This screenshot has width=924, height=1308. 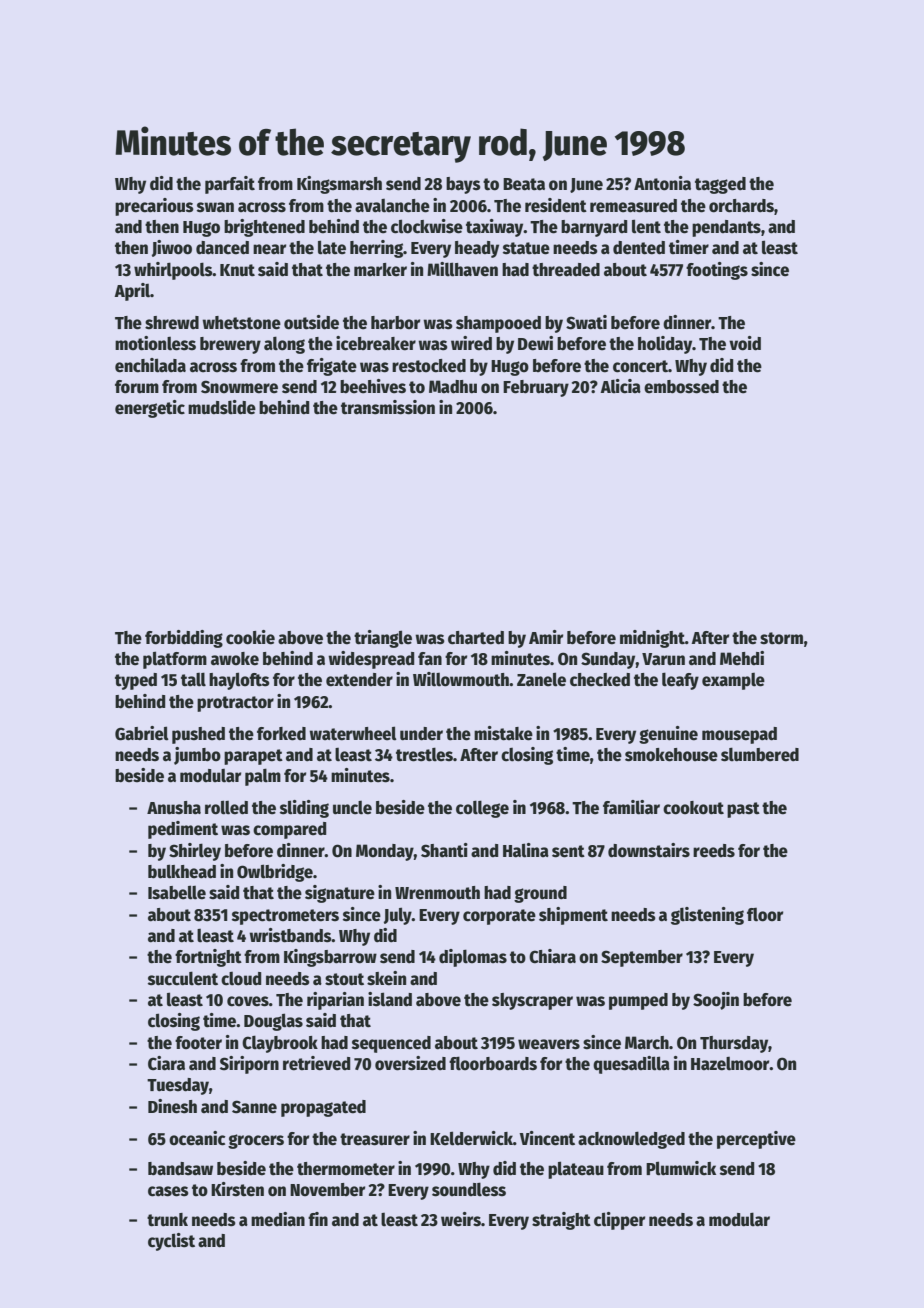 What do you see at coordinates (463, 185) in the screenshot?
I see `bays` at bounding box center [463, 185].
